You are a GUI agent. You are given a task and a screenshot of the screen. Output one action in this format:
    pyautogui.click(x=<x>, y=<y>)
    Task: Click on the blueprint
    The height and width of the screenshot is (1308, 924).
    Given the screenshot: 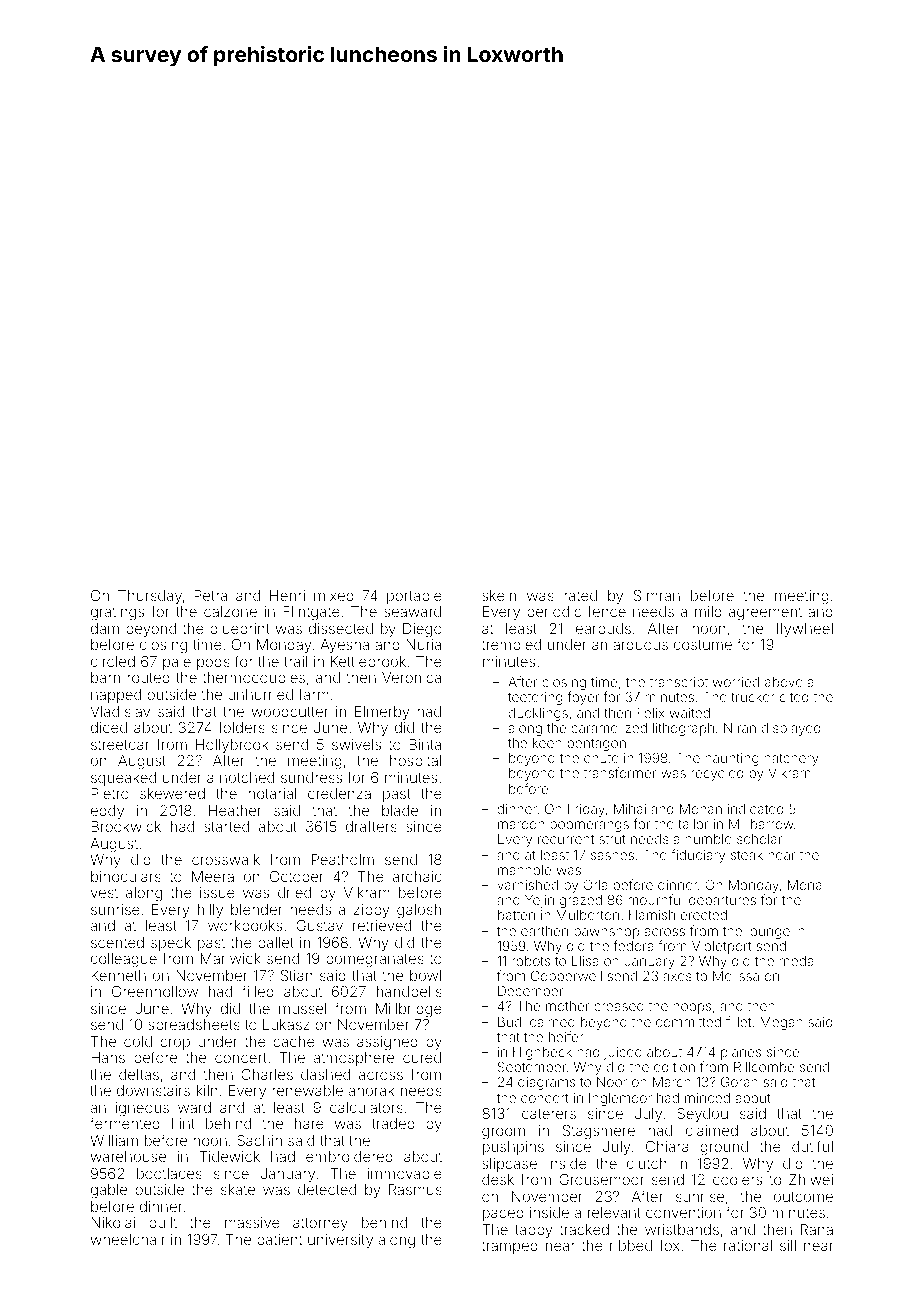 What is the action you would take?
    pyautogui.click(x=240, y=630)
